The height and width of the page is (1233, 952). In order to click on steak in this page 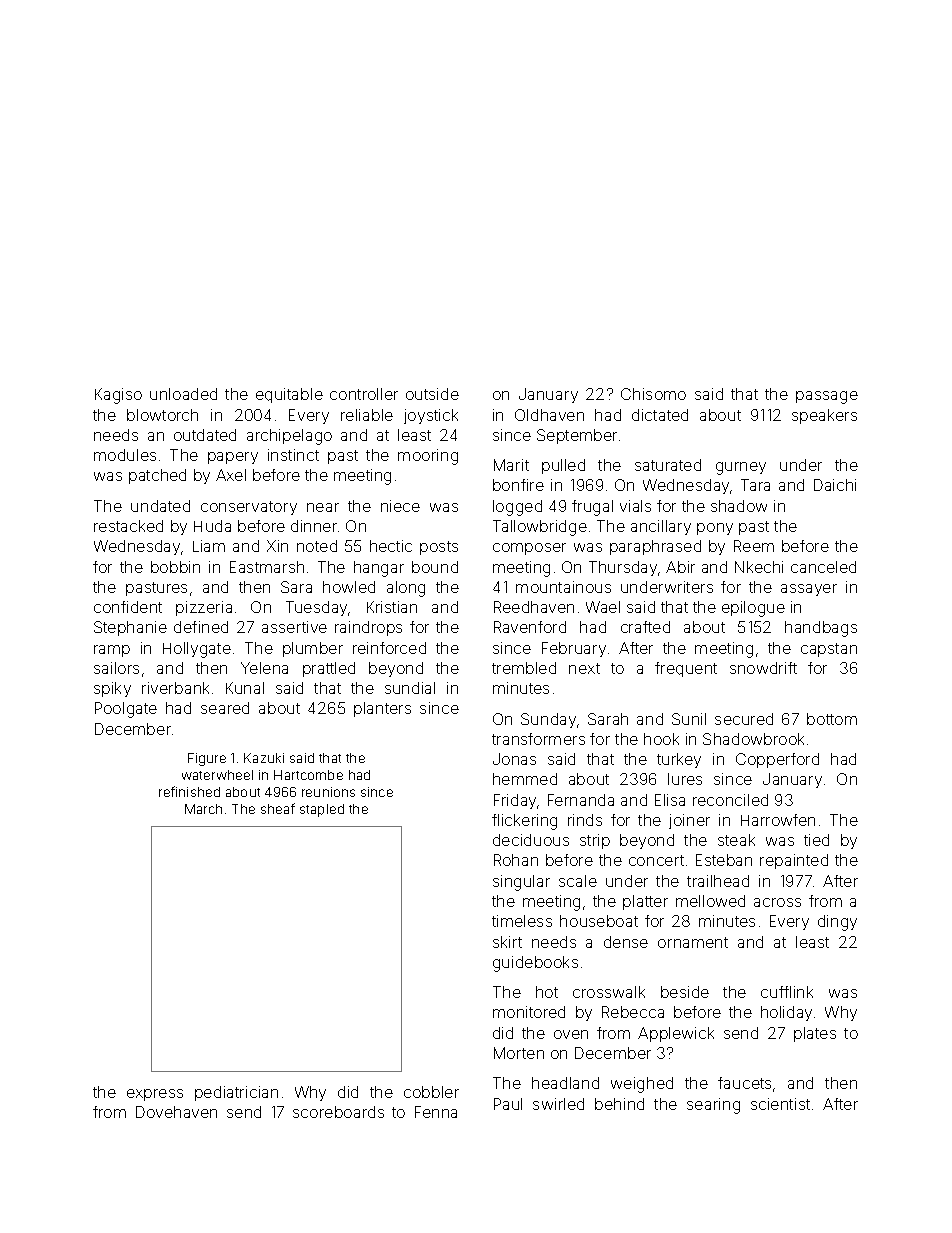, I will do `click(736, 840)`.
